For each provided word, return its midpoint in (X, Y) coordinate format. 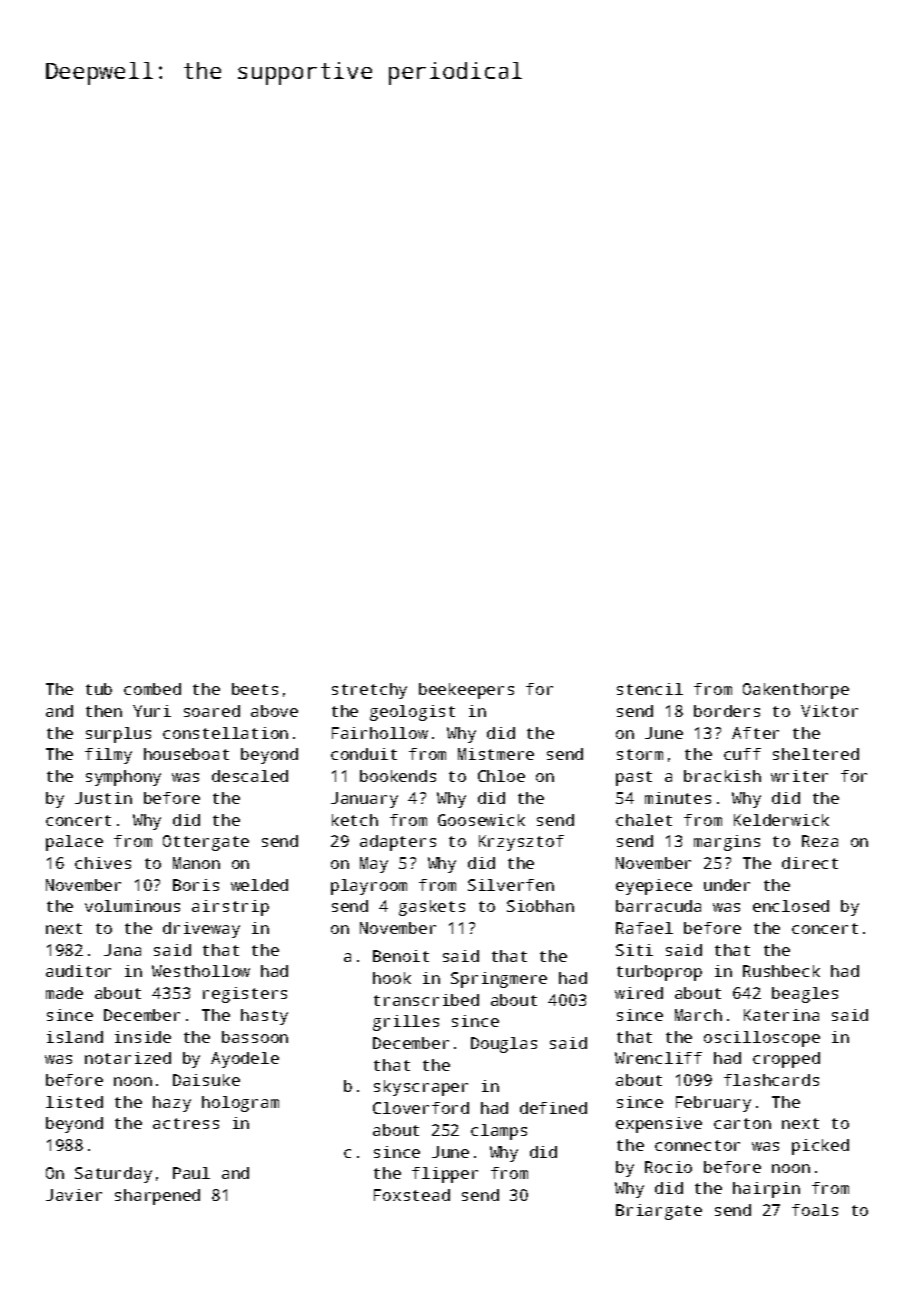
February (713, 1104)
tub (99, 689)
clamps (499, 1132)
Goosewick (481, 820)
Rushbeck (781, 971)
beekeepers (466, 691)
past (634, 778)
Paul (191, 1173)
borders (727, 711)
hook (392, 978)
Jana (122, 950)
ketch (355, 820)
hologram (240, 1104)
